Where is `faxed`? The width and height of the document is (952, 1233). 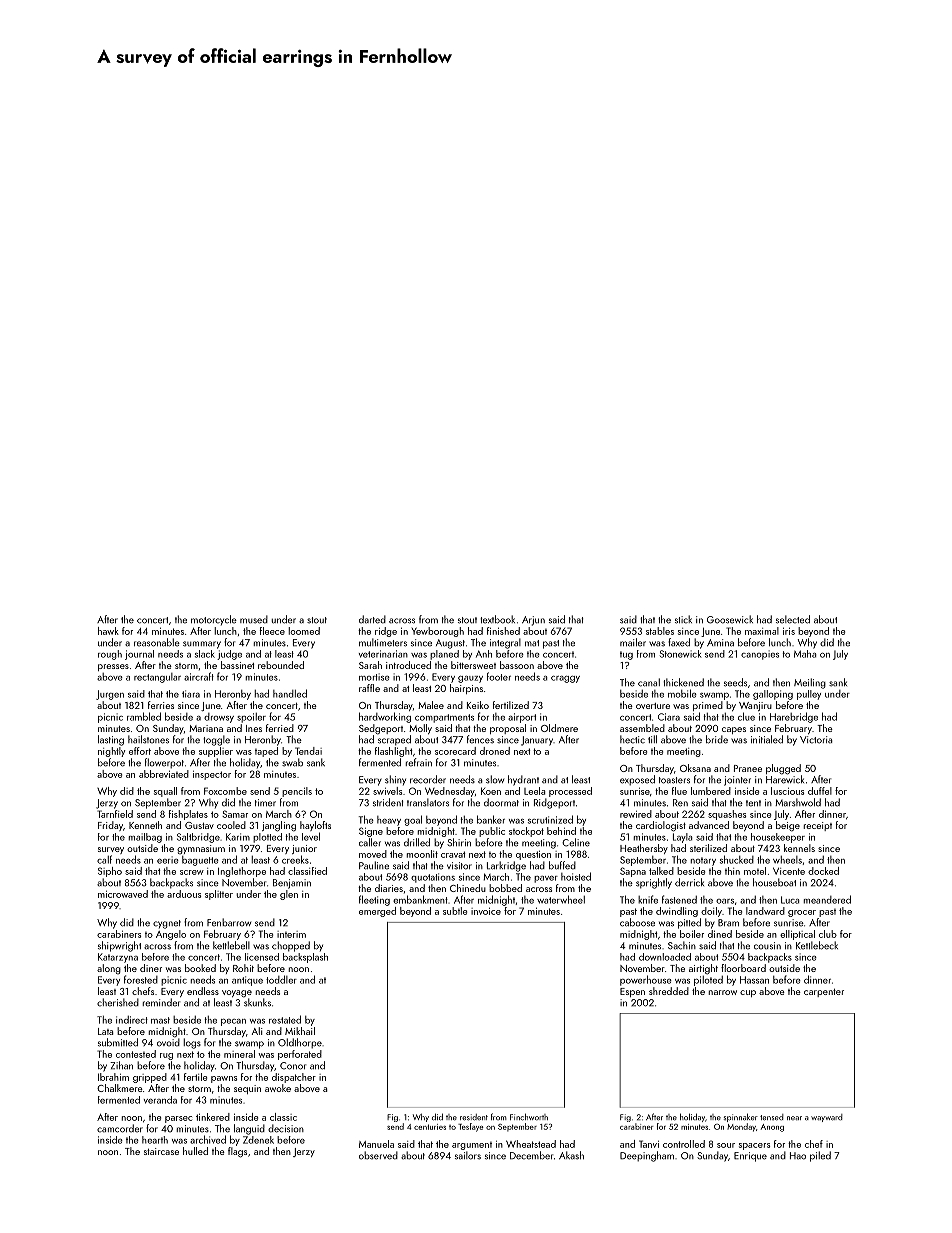 faxed is located at coordinates (679, 642).
